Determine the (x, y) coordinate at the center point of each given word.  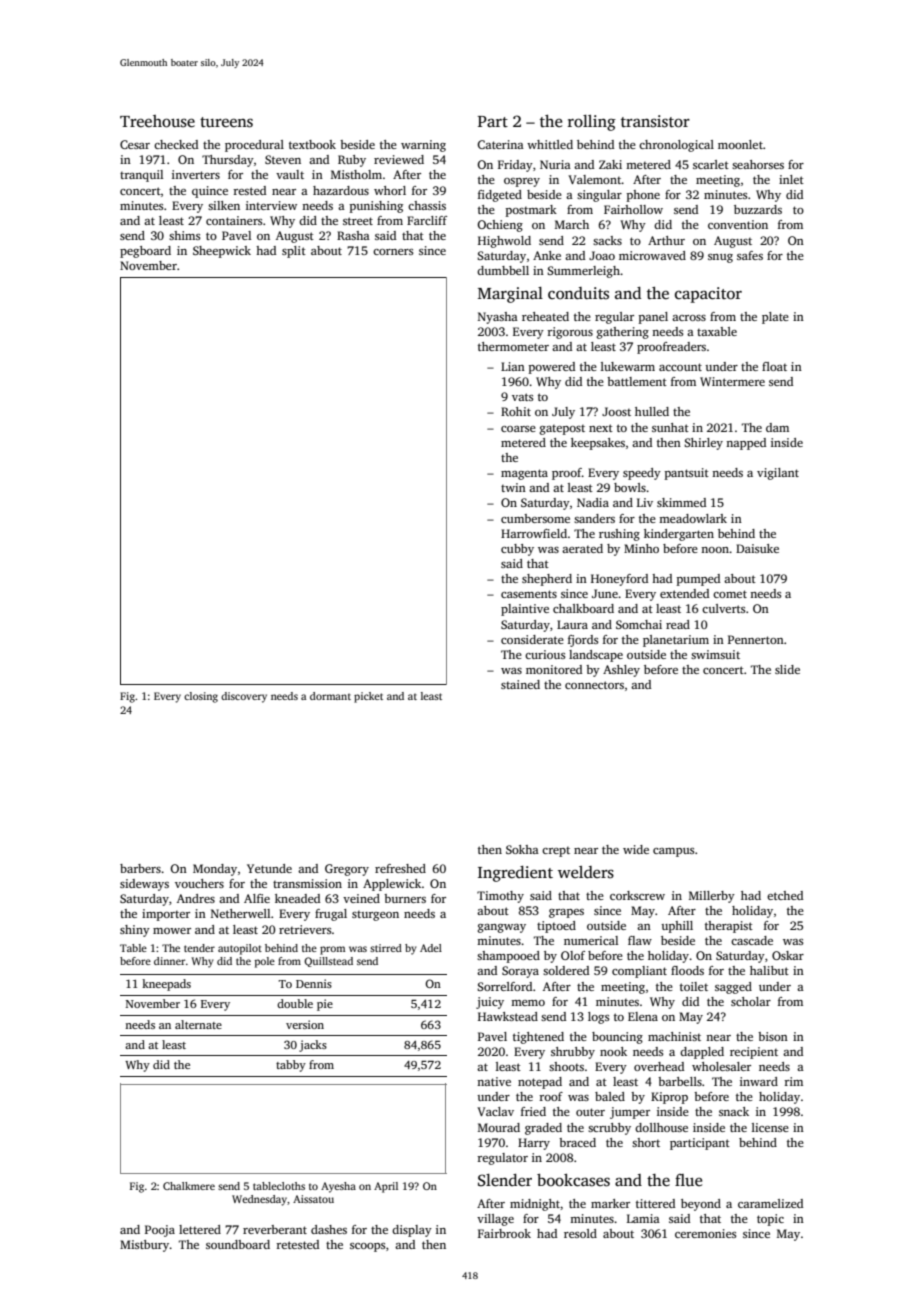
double (295, 1003)
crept (556, 852)
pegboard (145, 252)
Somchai (639, 624)
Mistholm (356, 174)
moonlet (740, 144)
